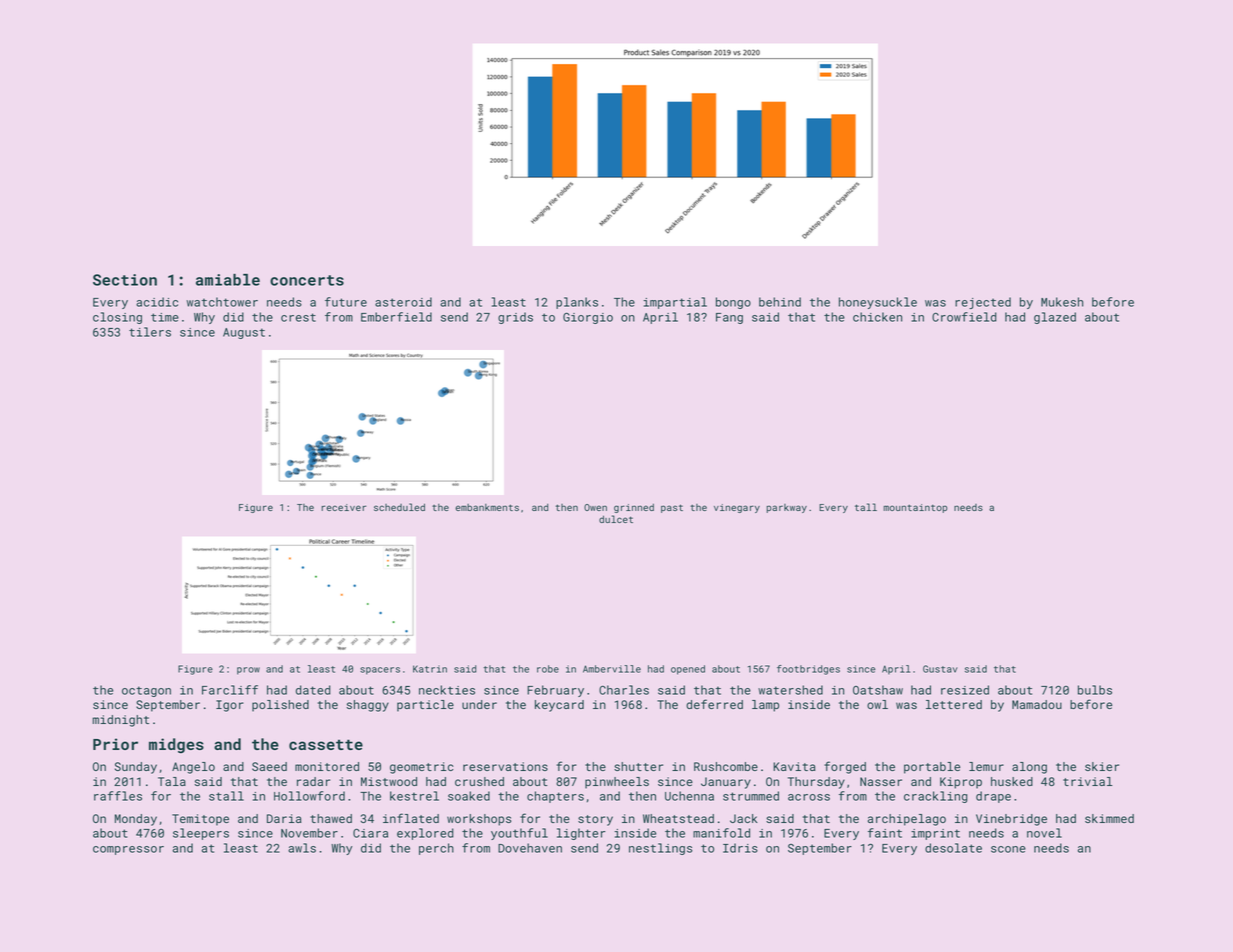 The width and height of the screenshot is (1233, 952). Describe the element at coordinates (248, 671) in the screenshot. I see `prow` at that location.
